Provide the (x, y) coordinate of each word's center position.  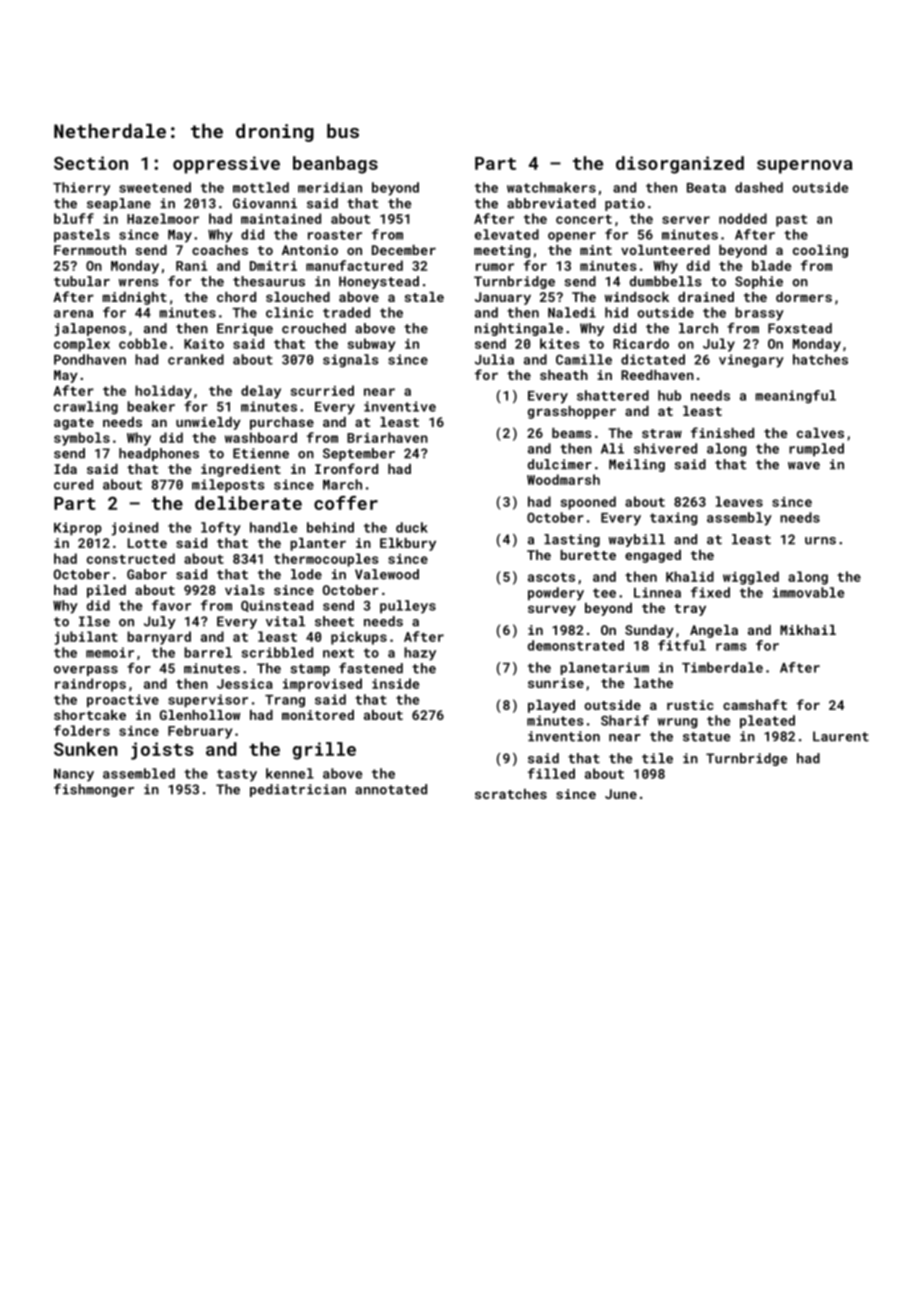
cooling (820, 251)
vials (244, 590)
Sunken (86, 749)
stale (424, 297)
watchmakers (551, 187)
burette (588, 555)
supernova (805, 167)
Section (91, 163)
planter (318, 544)
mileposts (228, 486)
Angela (714, 631)
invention (564, 736)
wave (804, 466)
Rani (191, 266)
